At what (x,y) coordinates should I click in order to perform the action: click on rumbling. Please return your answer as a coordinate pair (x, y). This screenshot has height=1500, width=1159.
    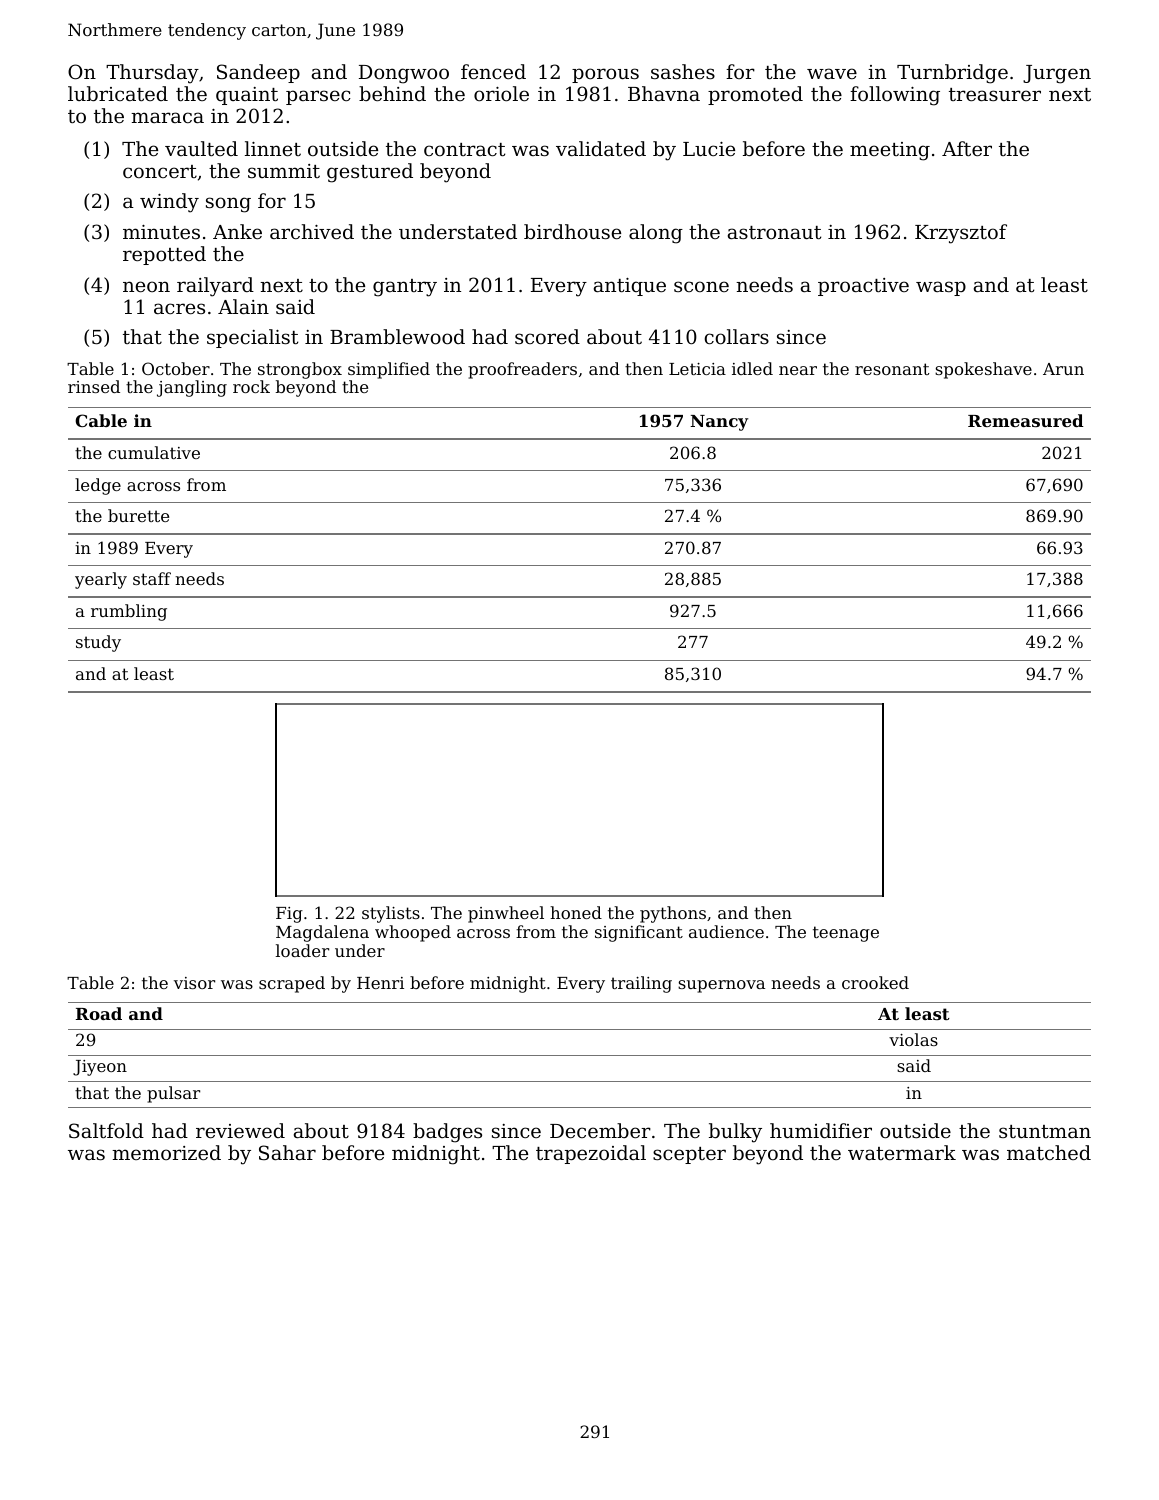
    Looking at the image, I should click on (129, 612).
